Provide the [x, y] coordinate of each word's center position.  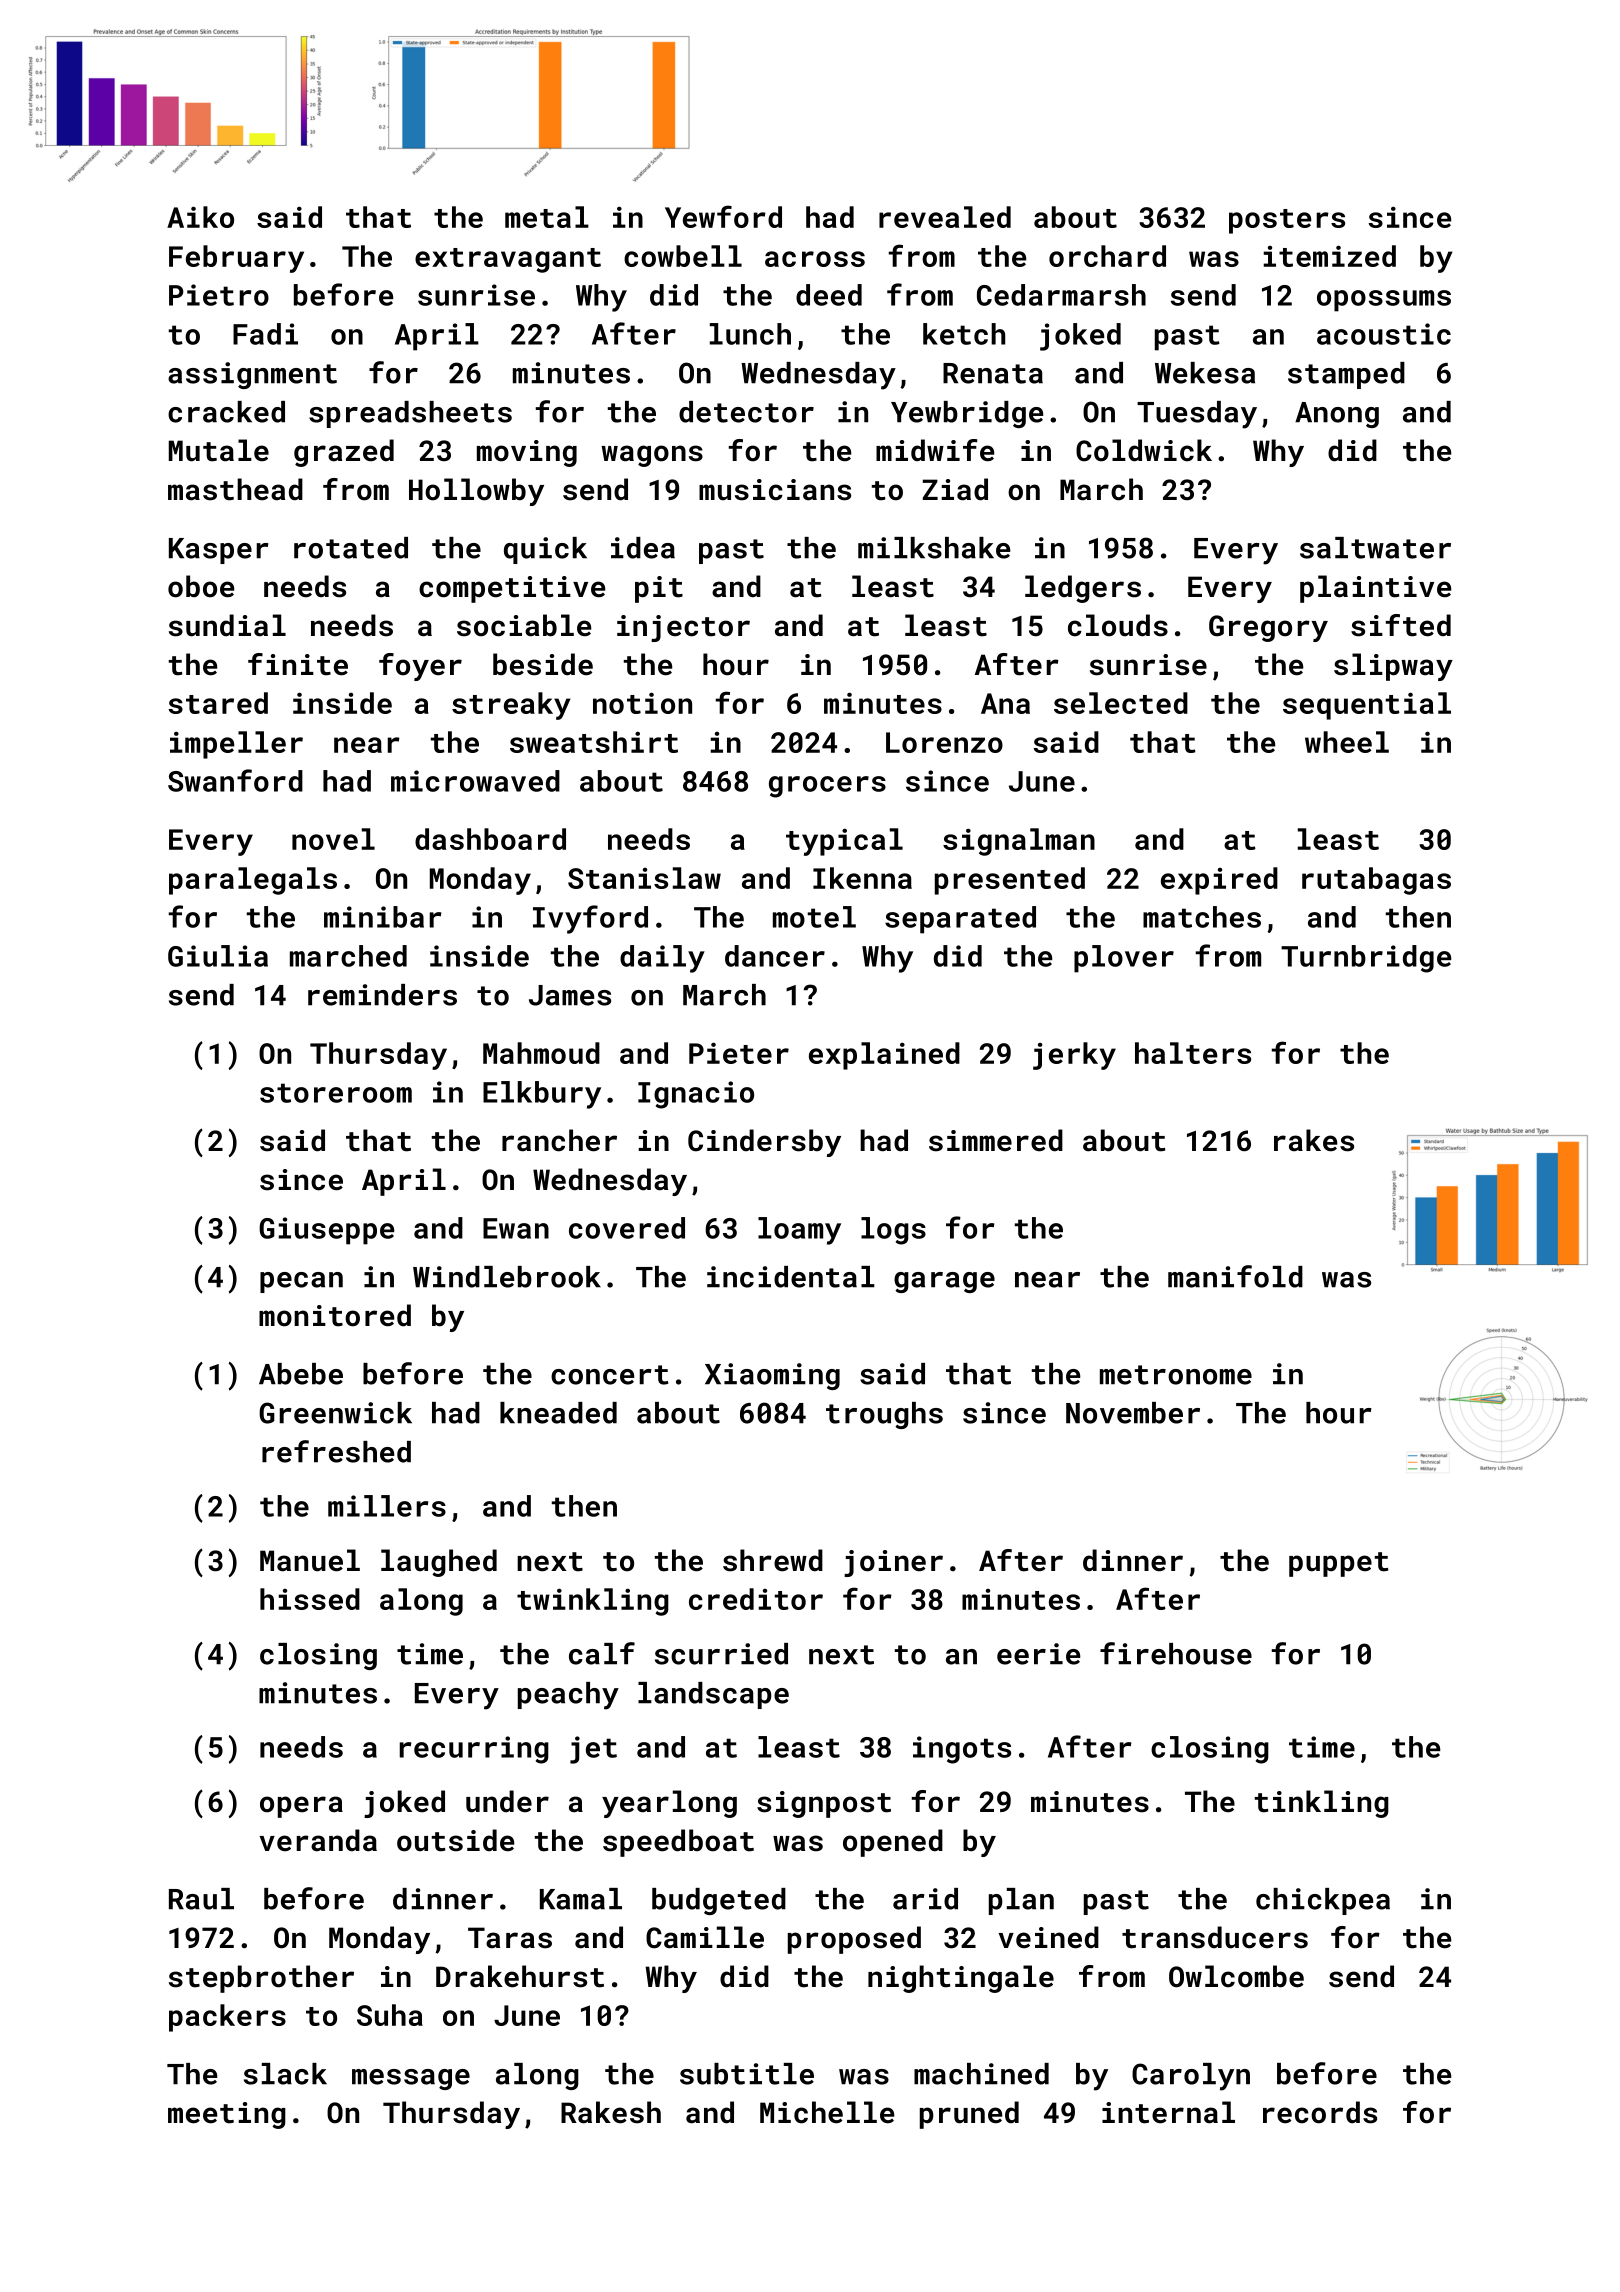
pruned [969, 2115]
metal [547, 217]
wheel [1347, 742]
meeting [227, 2115]
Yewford [723, 216]
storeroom [336, 1093]
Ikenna [862, 878]
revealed [945, 217]
